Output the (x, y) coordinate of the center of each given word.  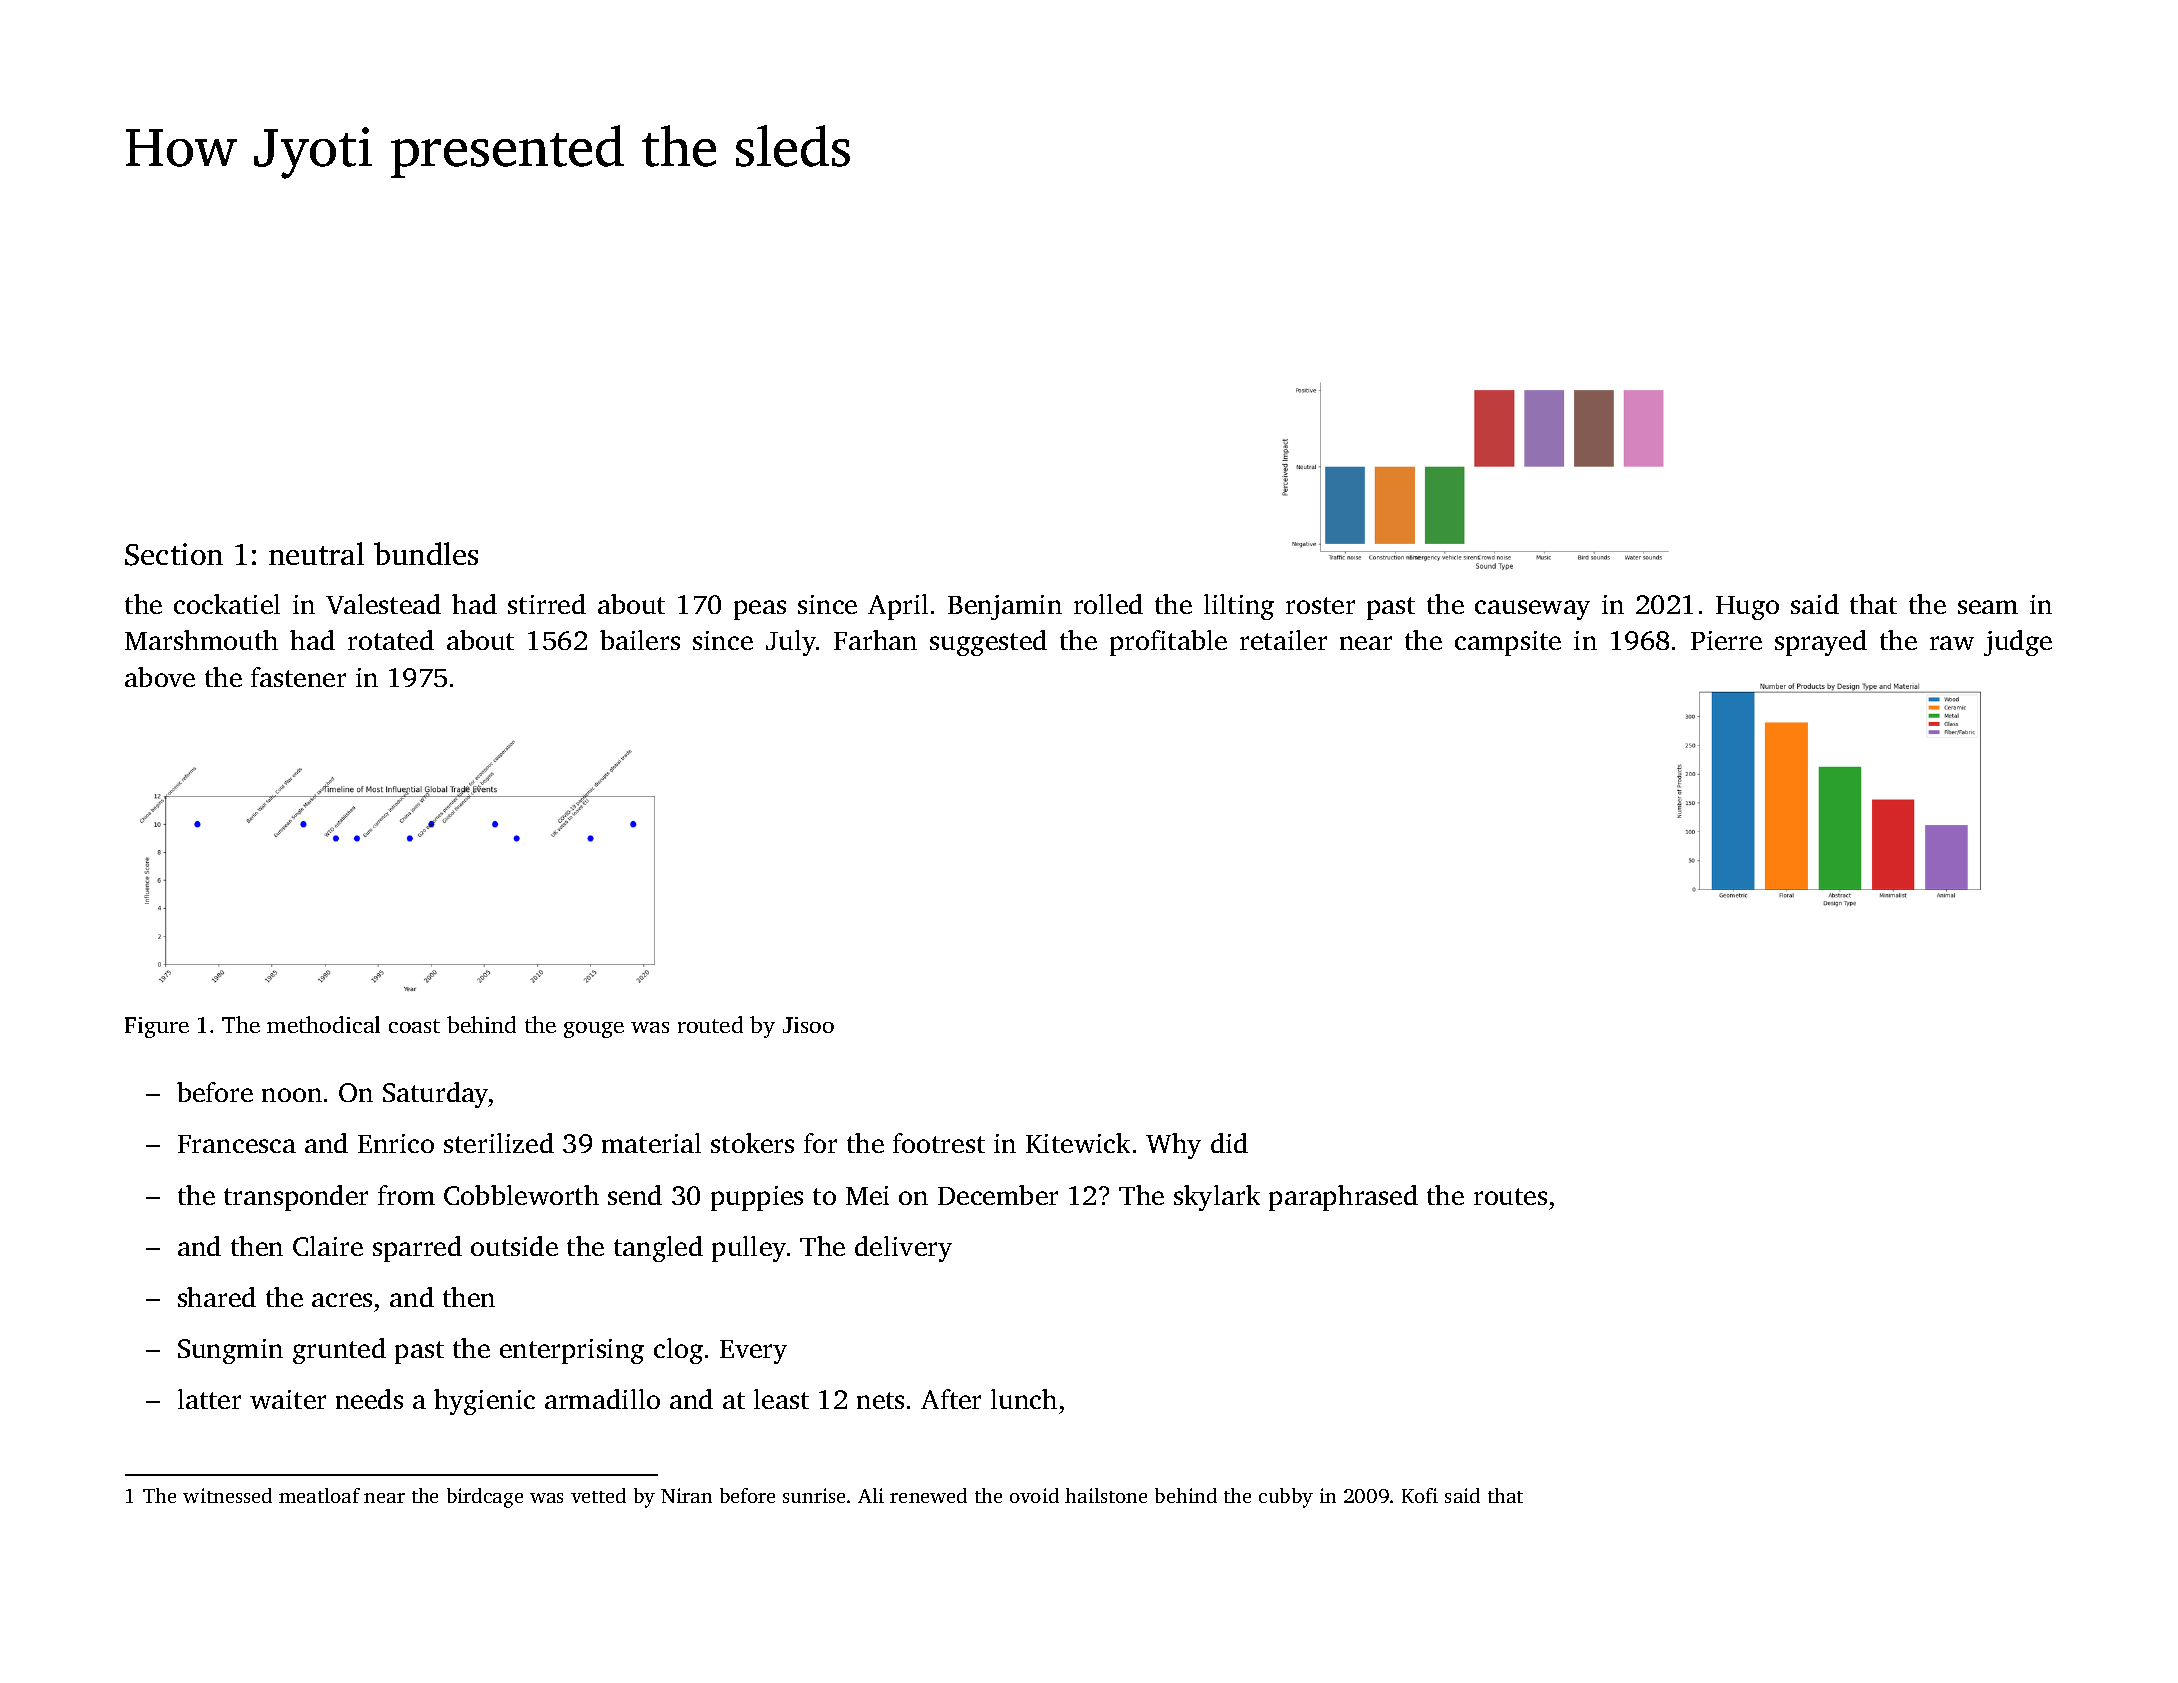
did (1229, 1143)
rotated (391, 640)
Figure (157, 1027)
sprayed (1821, 643)
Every (753, 1352)
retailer (1283, 640)
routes (1510, 1196)
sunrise (814, 1495)
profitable (1168, 643)
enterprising (572, 1351)
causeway (1532, 610)
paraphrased (1343, 1198)
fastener (298, 677)
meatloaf (319, 1495)
